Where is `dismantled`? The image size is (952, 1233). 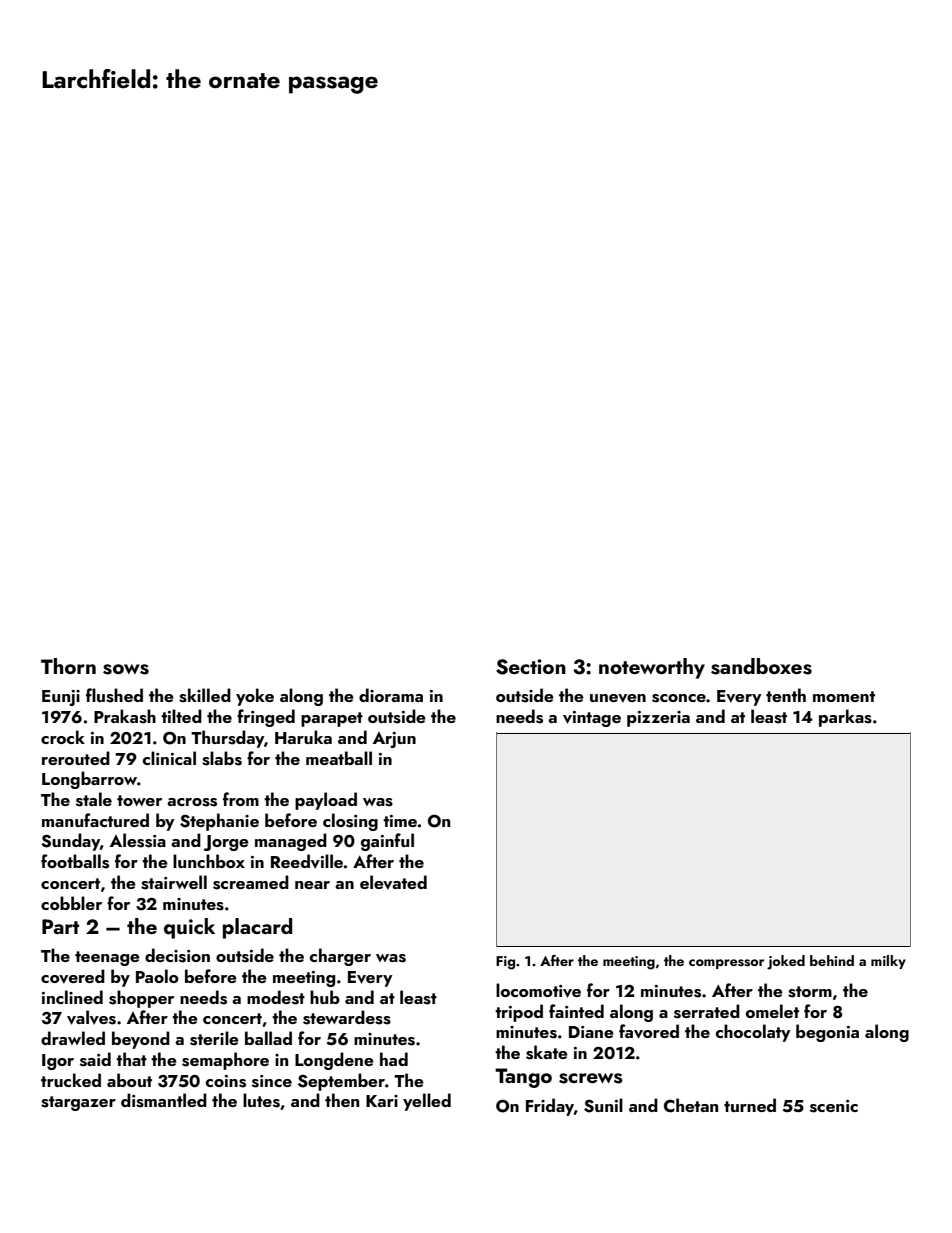
dismantled is located at coordinates (164, 1100).
